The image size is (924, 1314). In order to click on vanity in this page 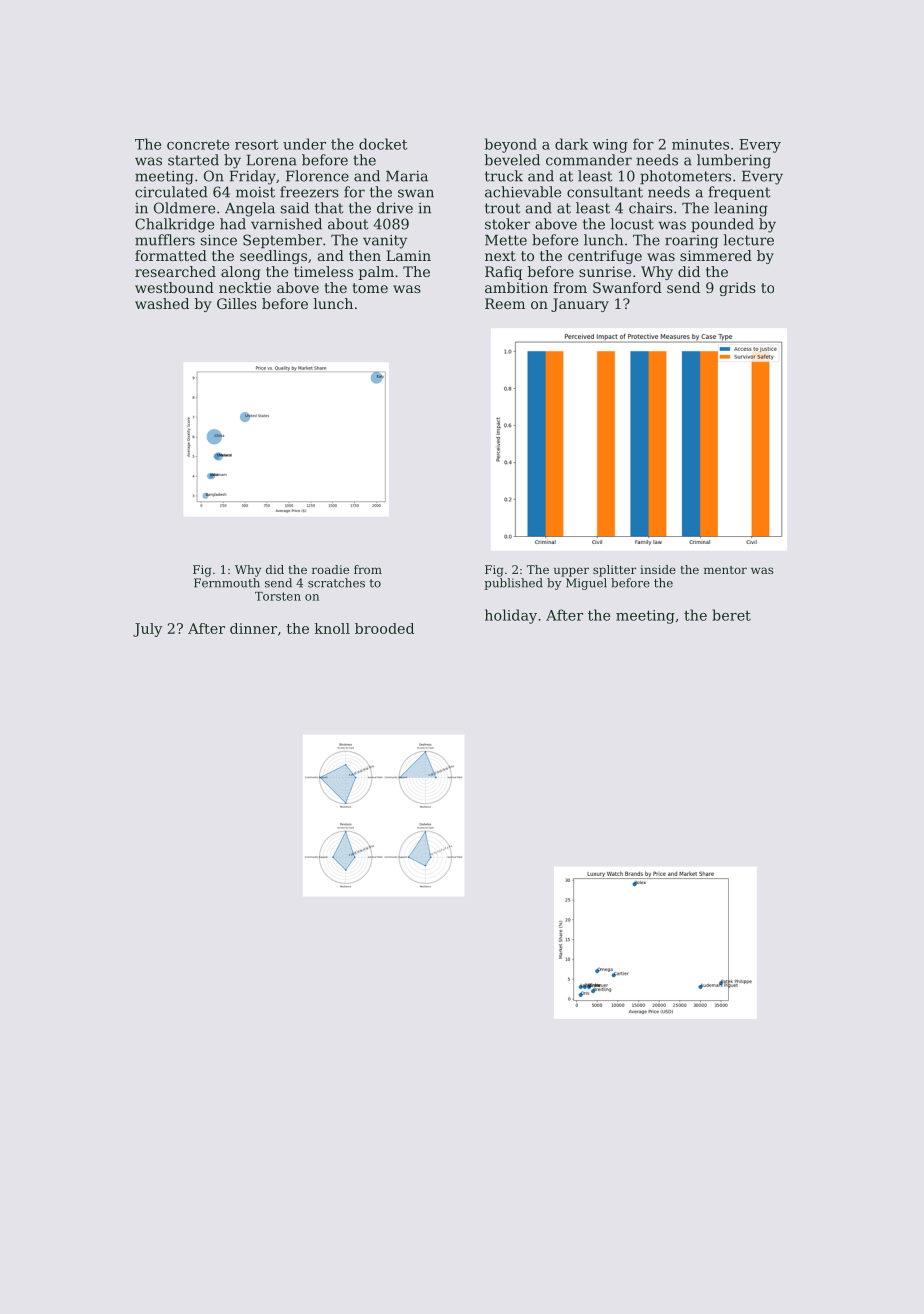, I will do `click(385, 242)`.
